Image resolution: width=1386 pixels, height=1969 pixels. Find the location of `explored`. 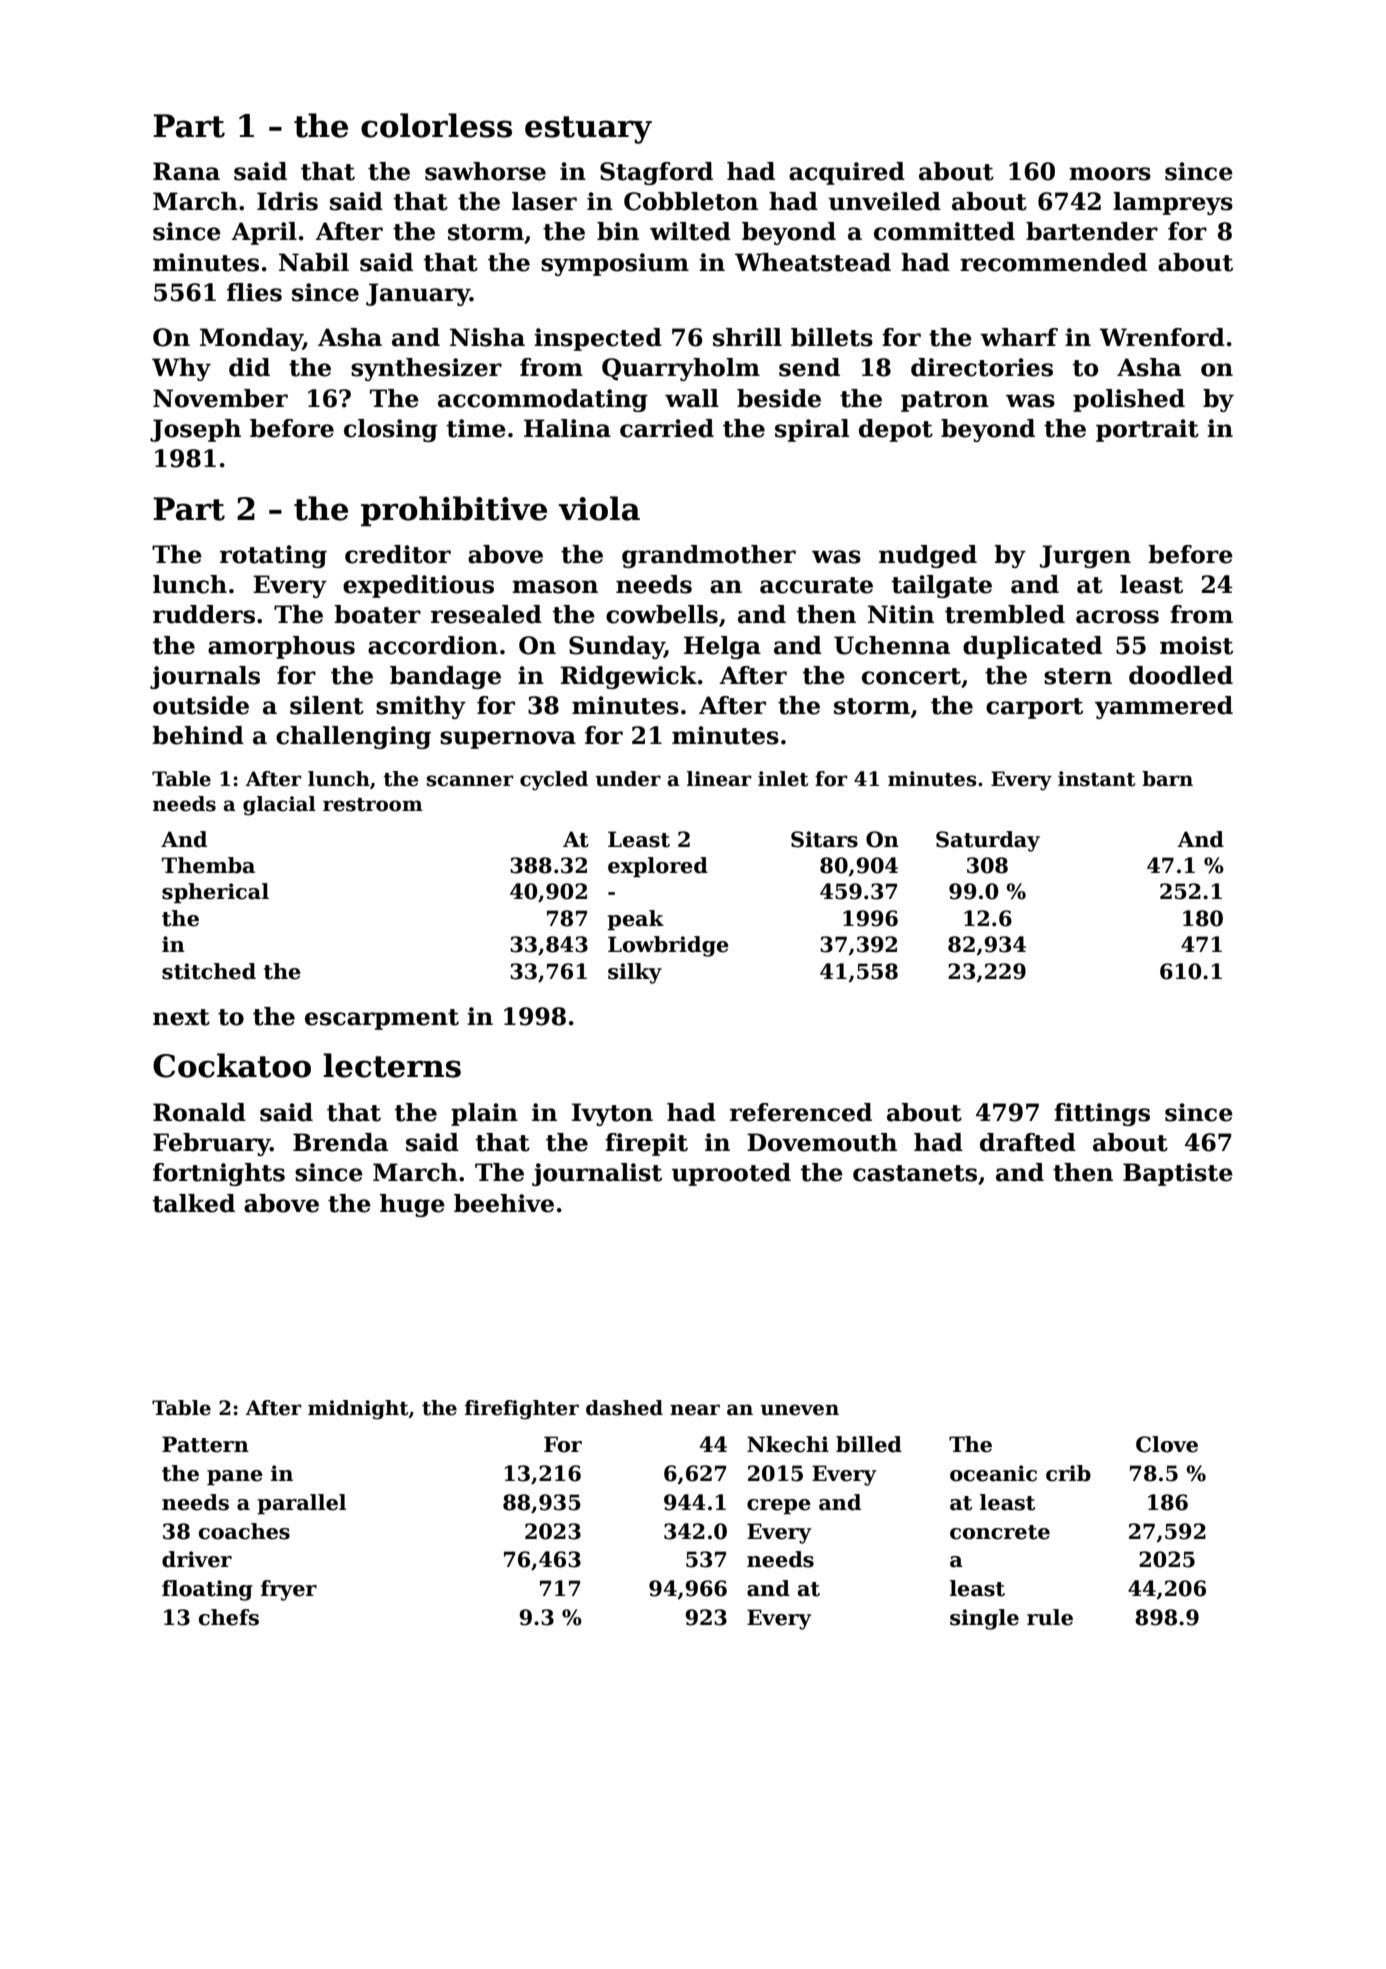

explored is located at coordinates (658, 867).
